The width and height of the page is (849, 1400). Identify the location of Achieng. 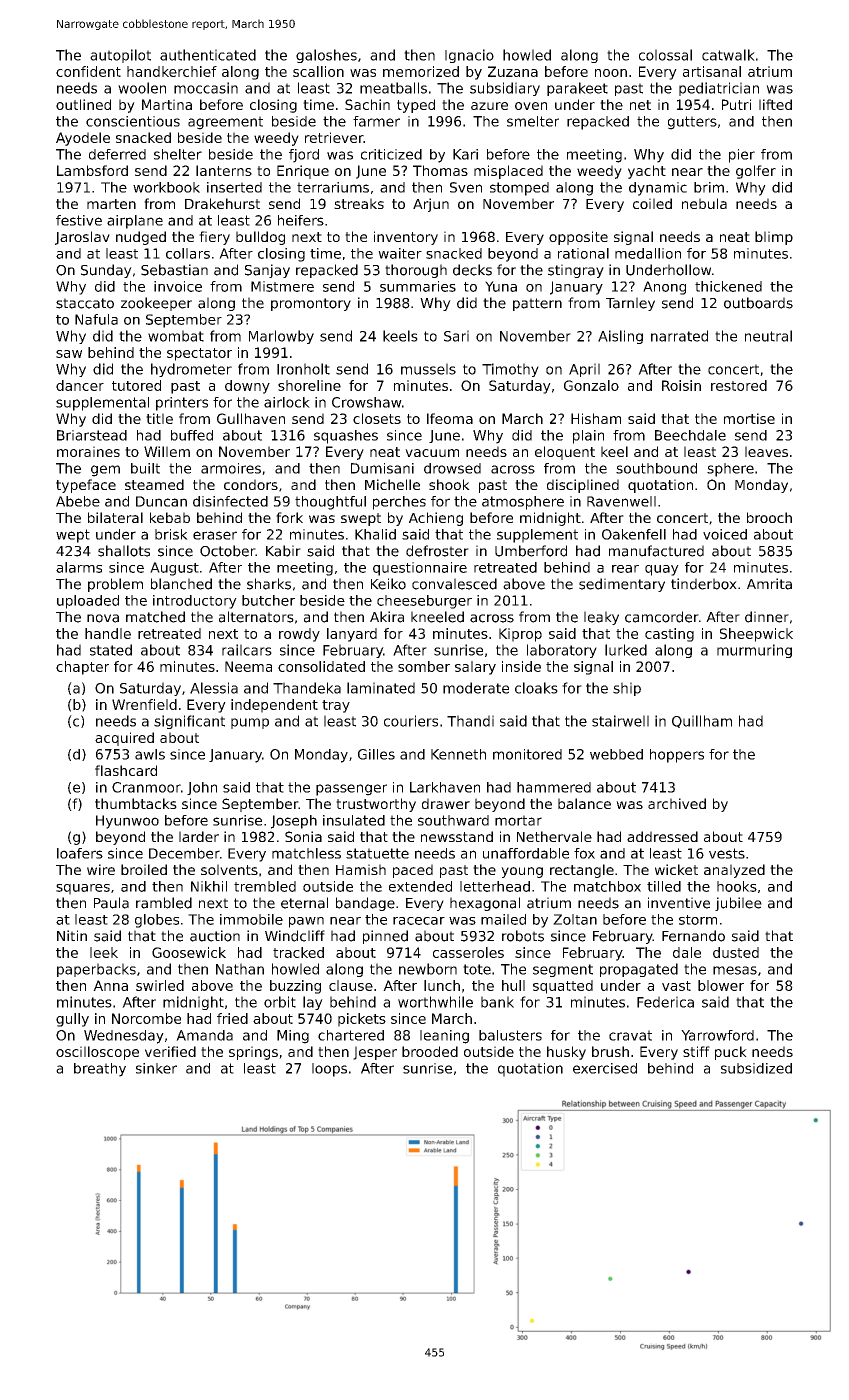
(436, 519).
